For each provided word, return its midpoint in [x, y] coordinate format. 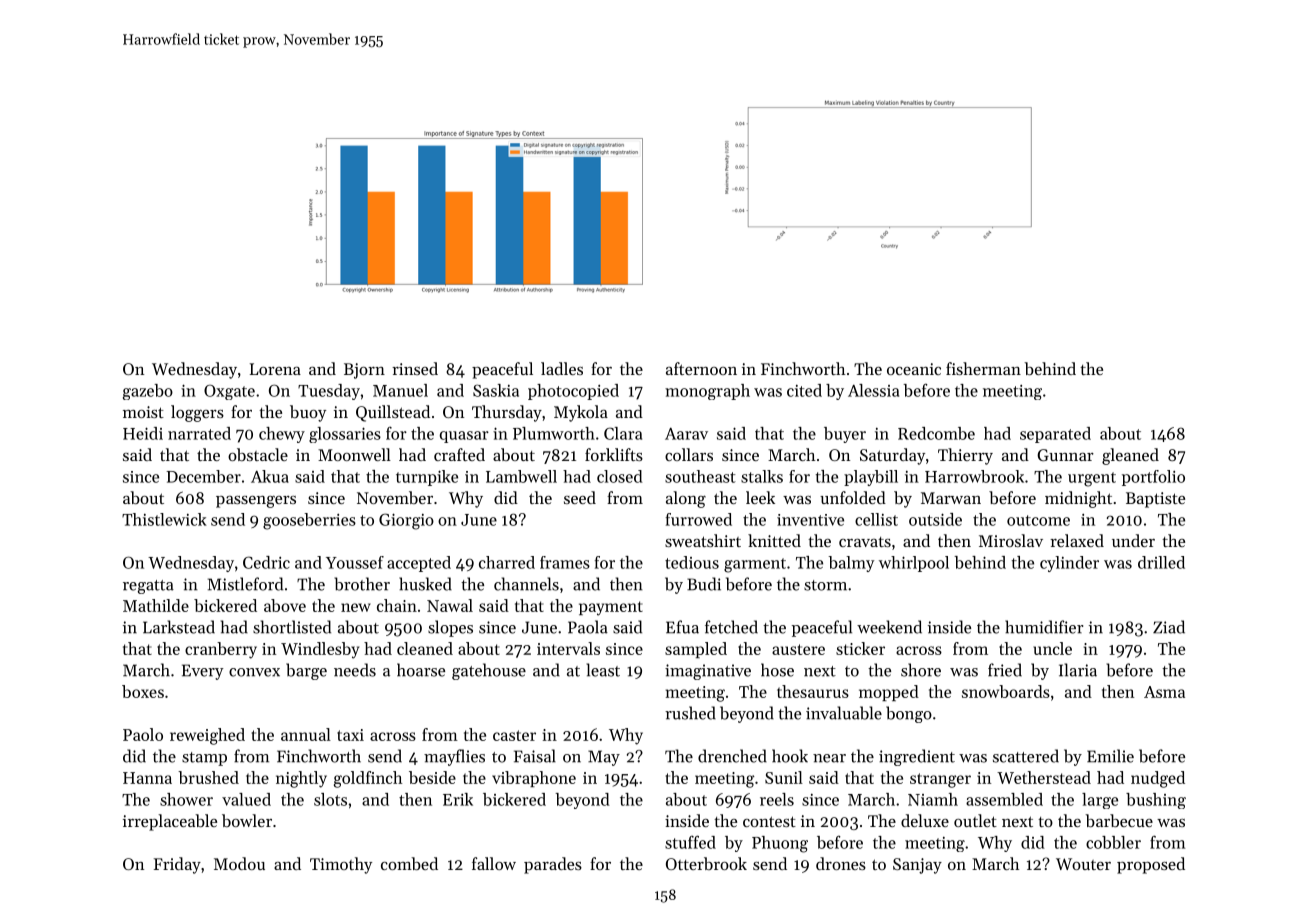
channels [526, 584]
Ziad [1169, 627]
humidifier [1044, 627]
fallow [494, 863]
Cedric [266, 562]
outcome [1038, 520]
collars [689, 454]
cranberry [221, 650]
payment [611, 608]
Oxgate [229, 392]
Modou [239, 863]
